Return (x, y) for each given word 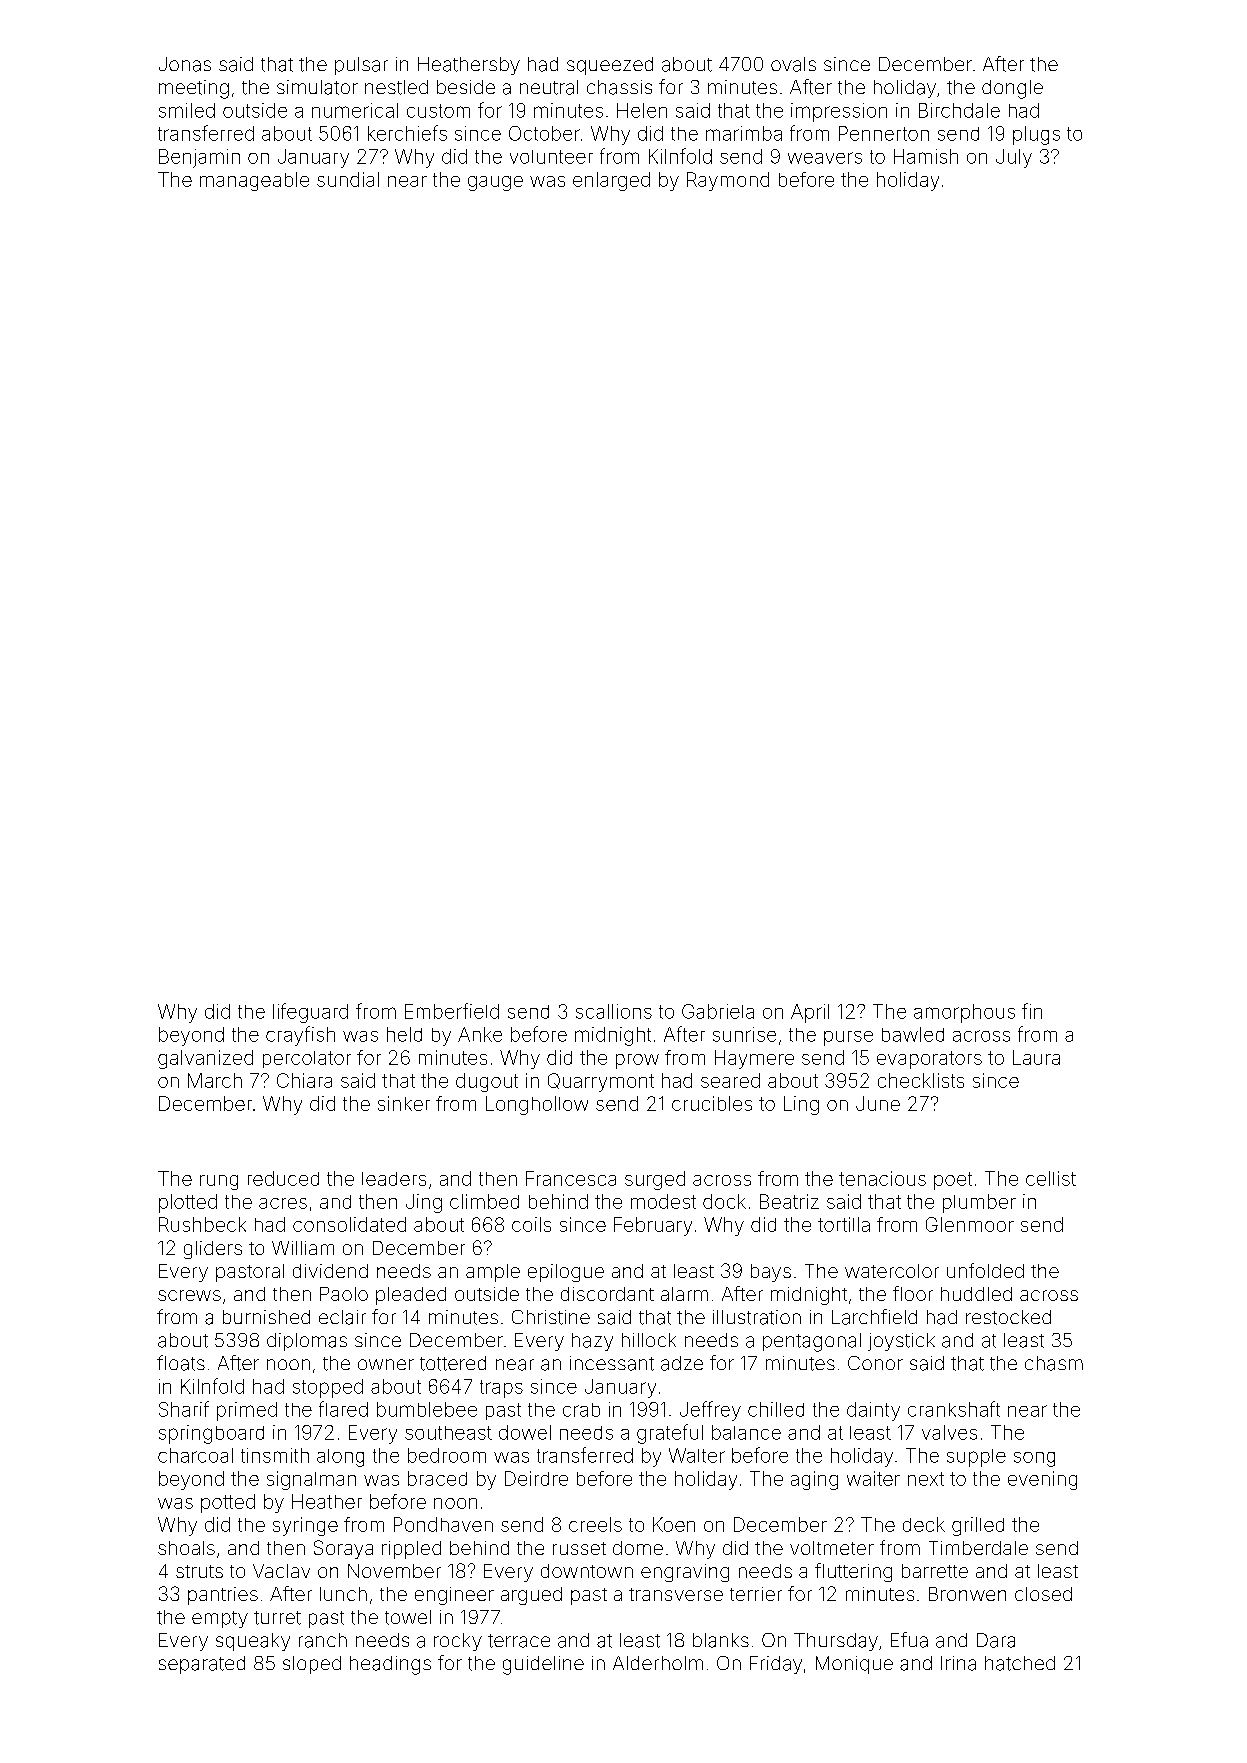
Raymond (728, 181)
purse (848, 1038)
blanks (721, 1640)
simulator (317, 87)
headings (390, 1665)
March (215, 1080)
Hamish (926, 156)
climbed (484, 1201)
